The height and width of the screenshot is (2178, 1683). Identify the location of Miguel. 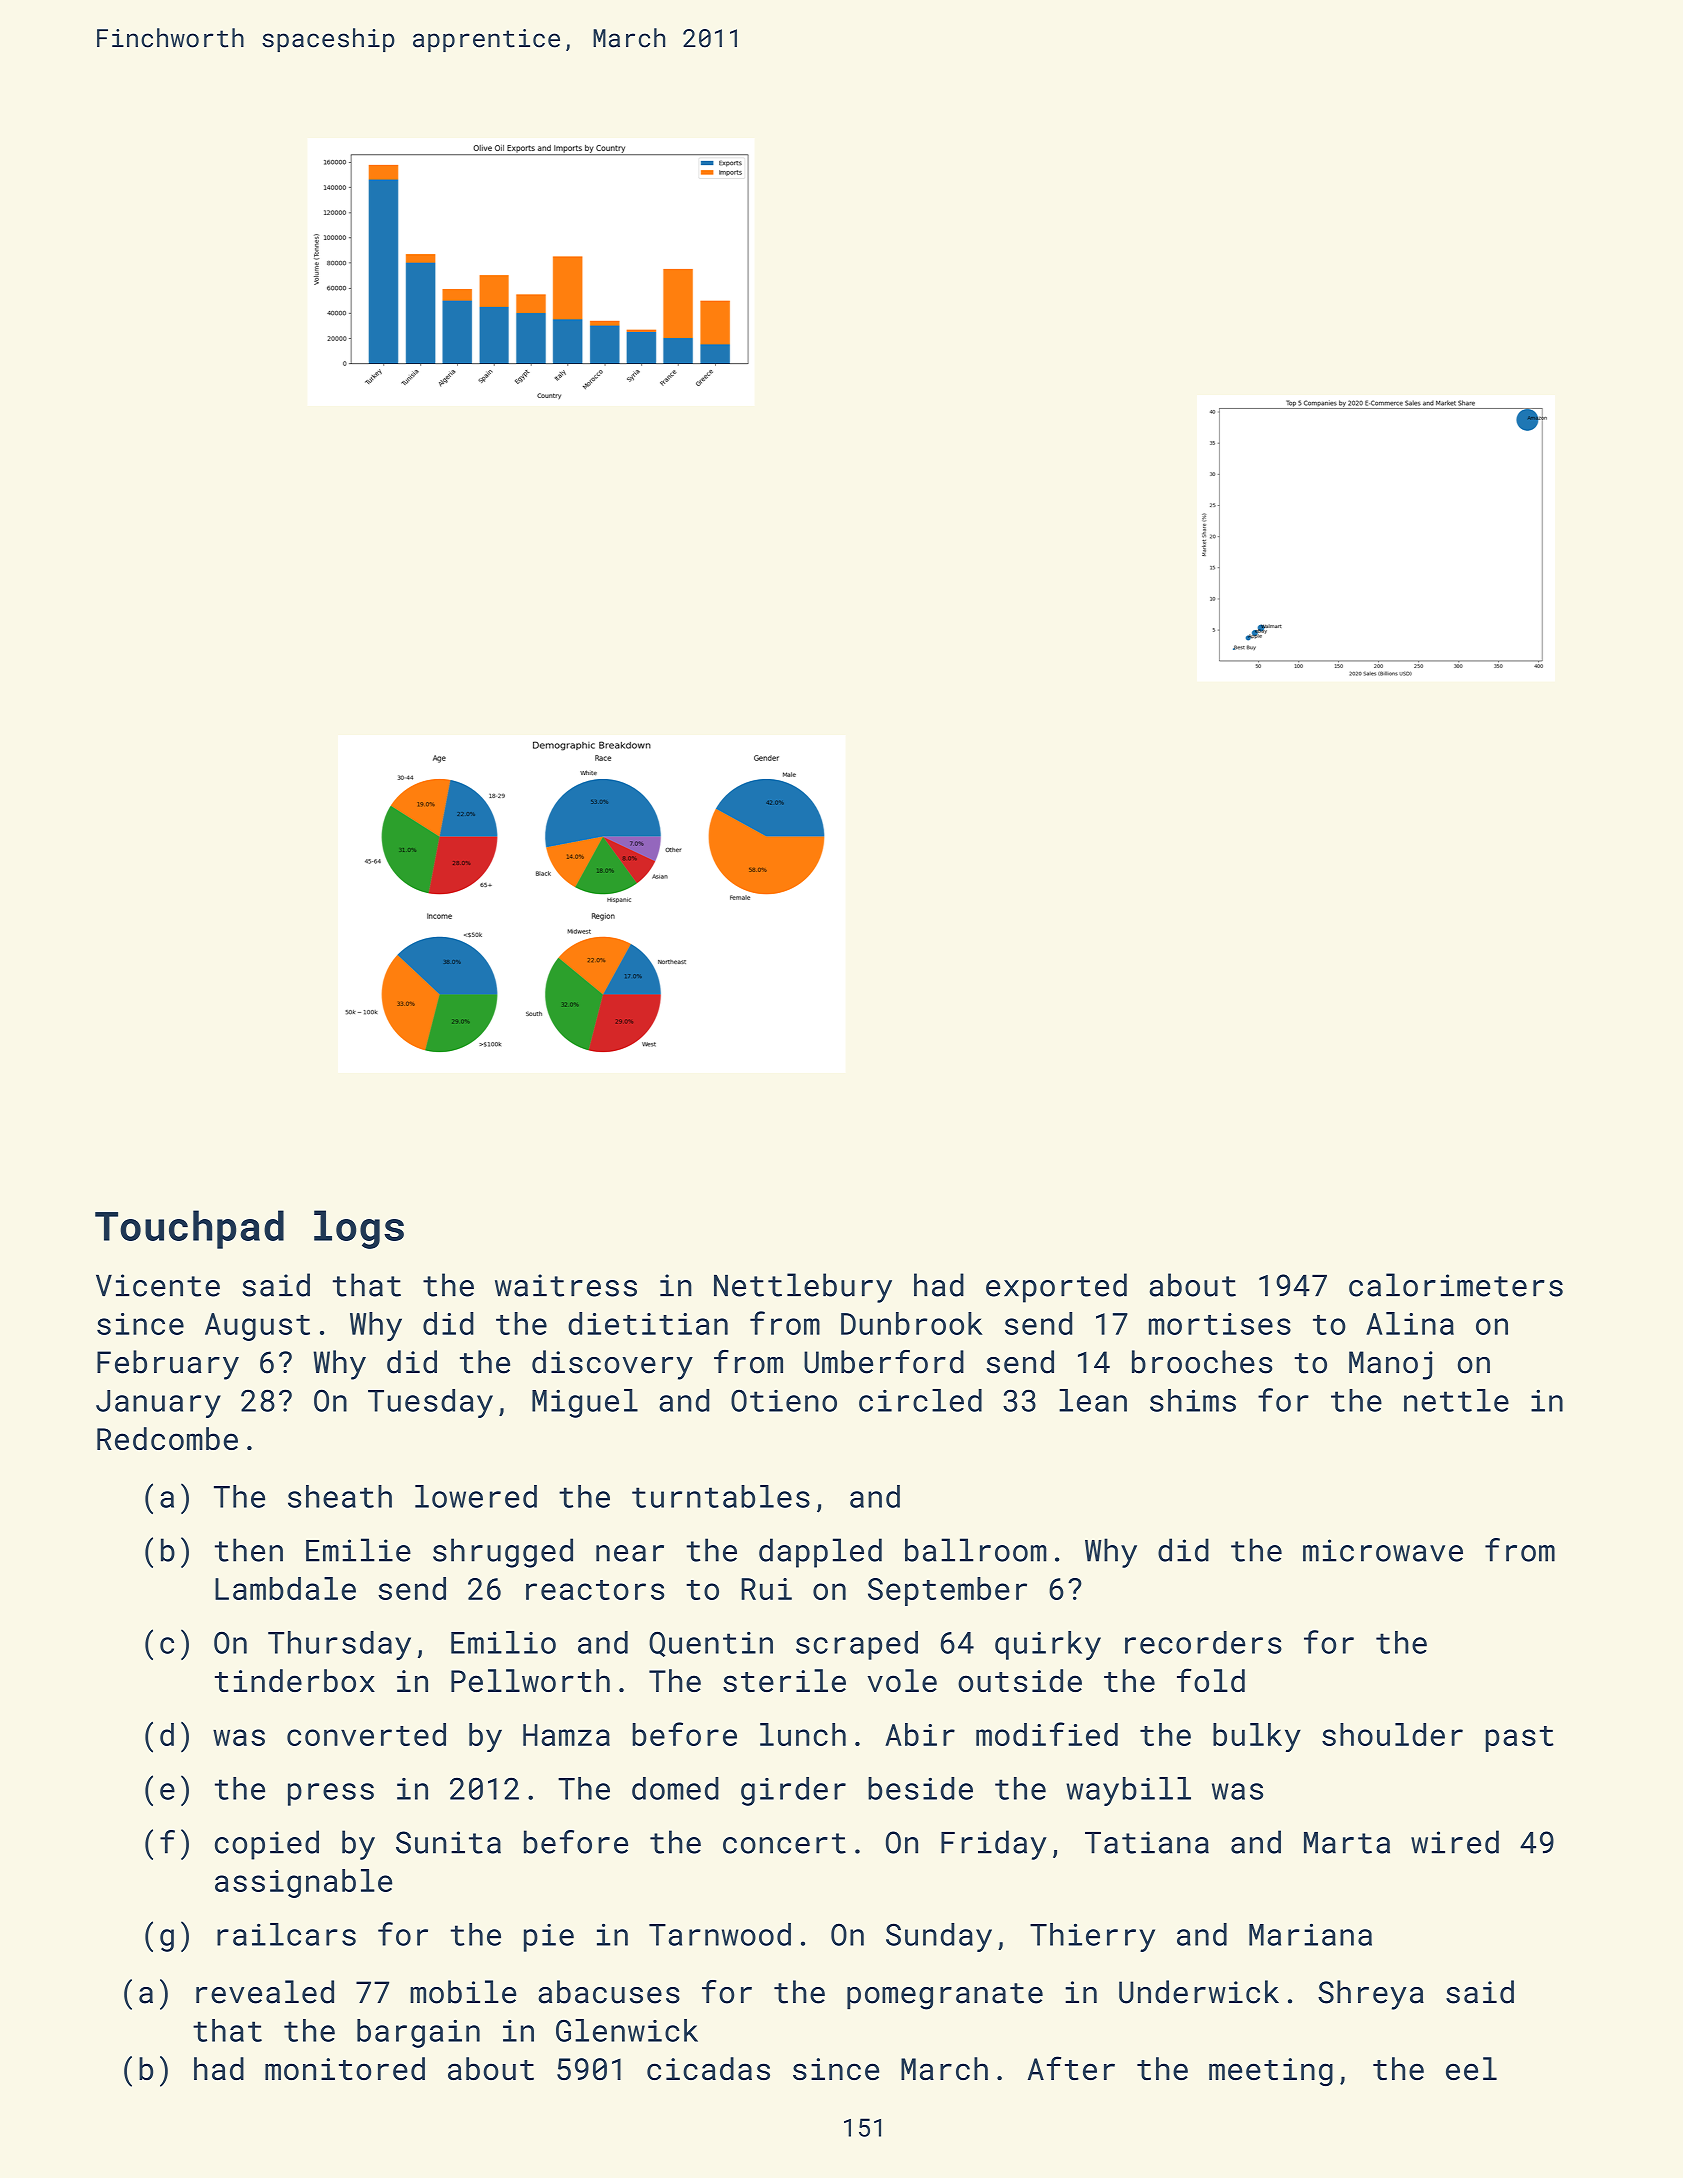
(585, 1403).
